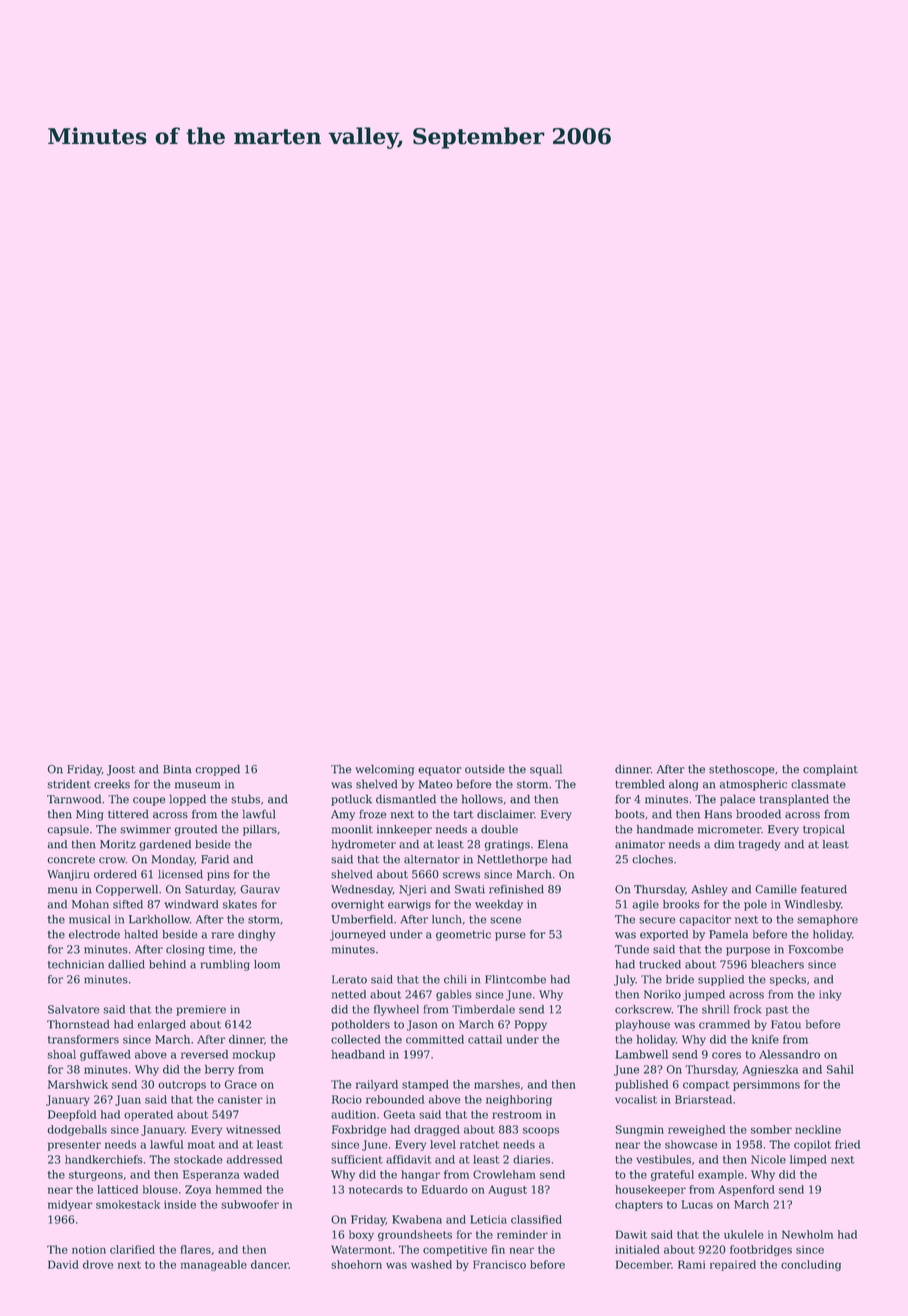 The width and height of the image is (908, 1316). What do you see at coordinates (830, 770) in the image?
I see `complaint` at bounding box center [830, 770].
